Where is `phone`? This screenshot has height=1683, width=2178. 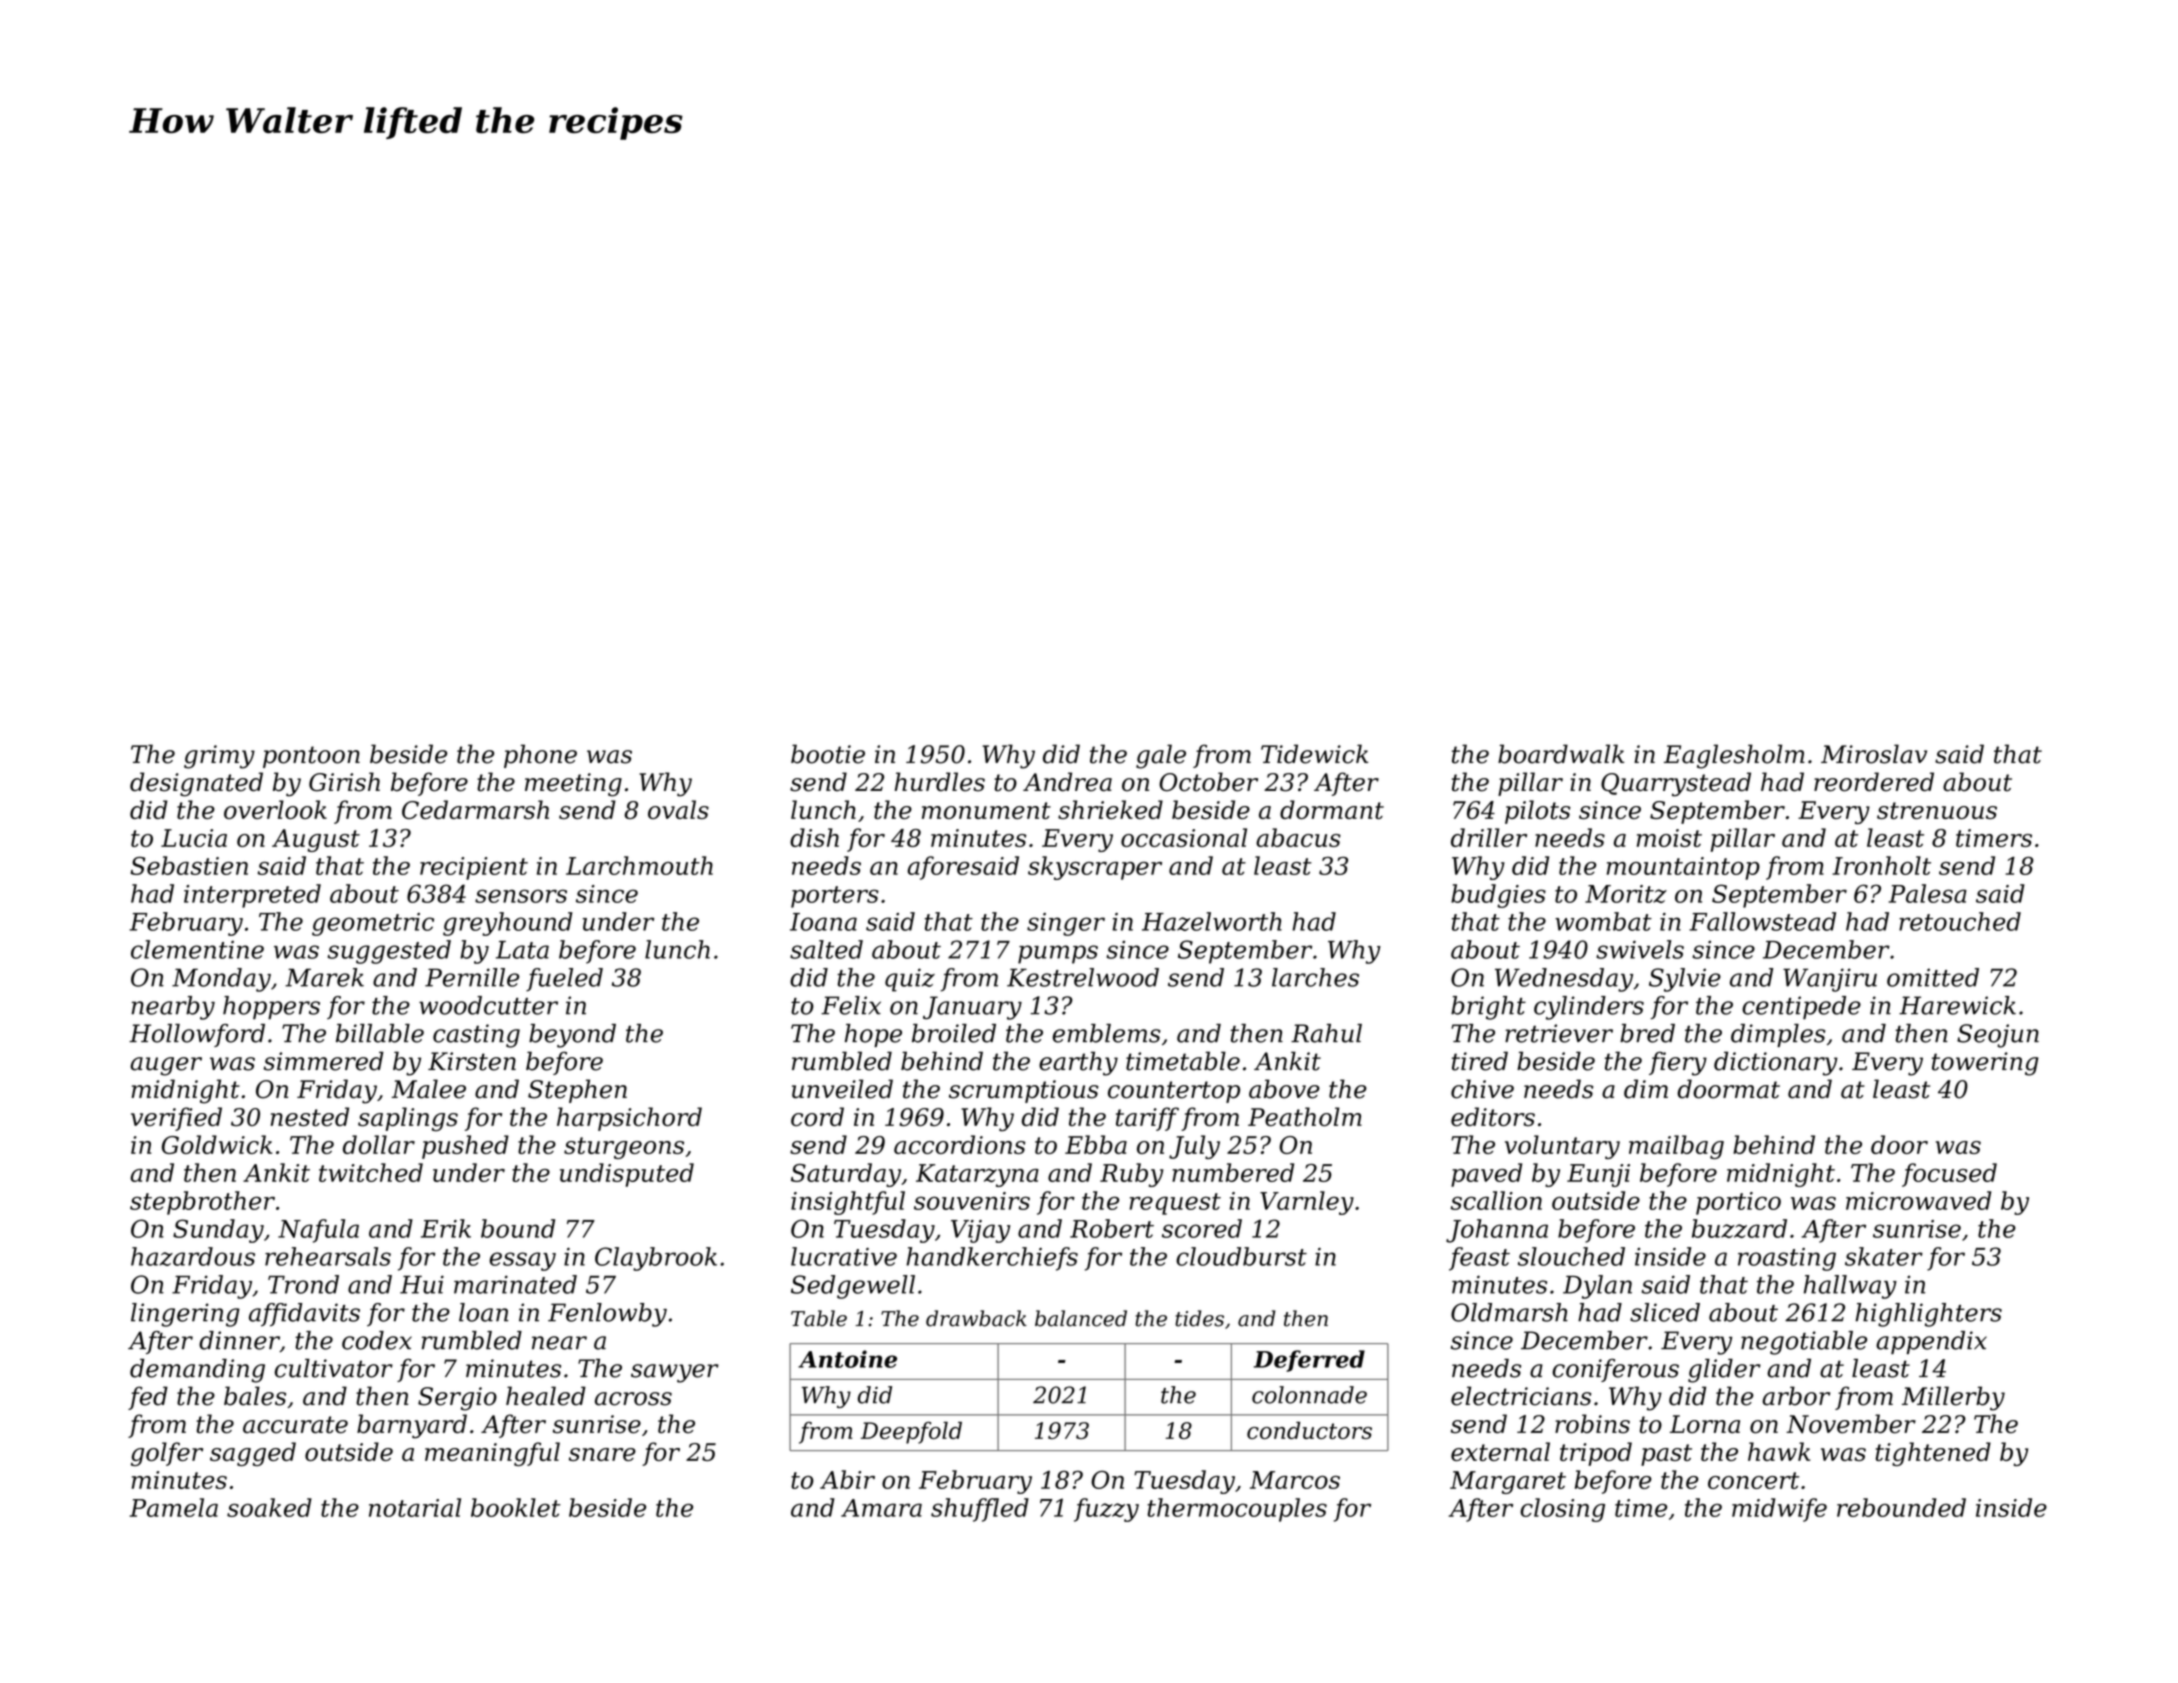 phone is located at coordinates (540, 756).
